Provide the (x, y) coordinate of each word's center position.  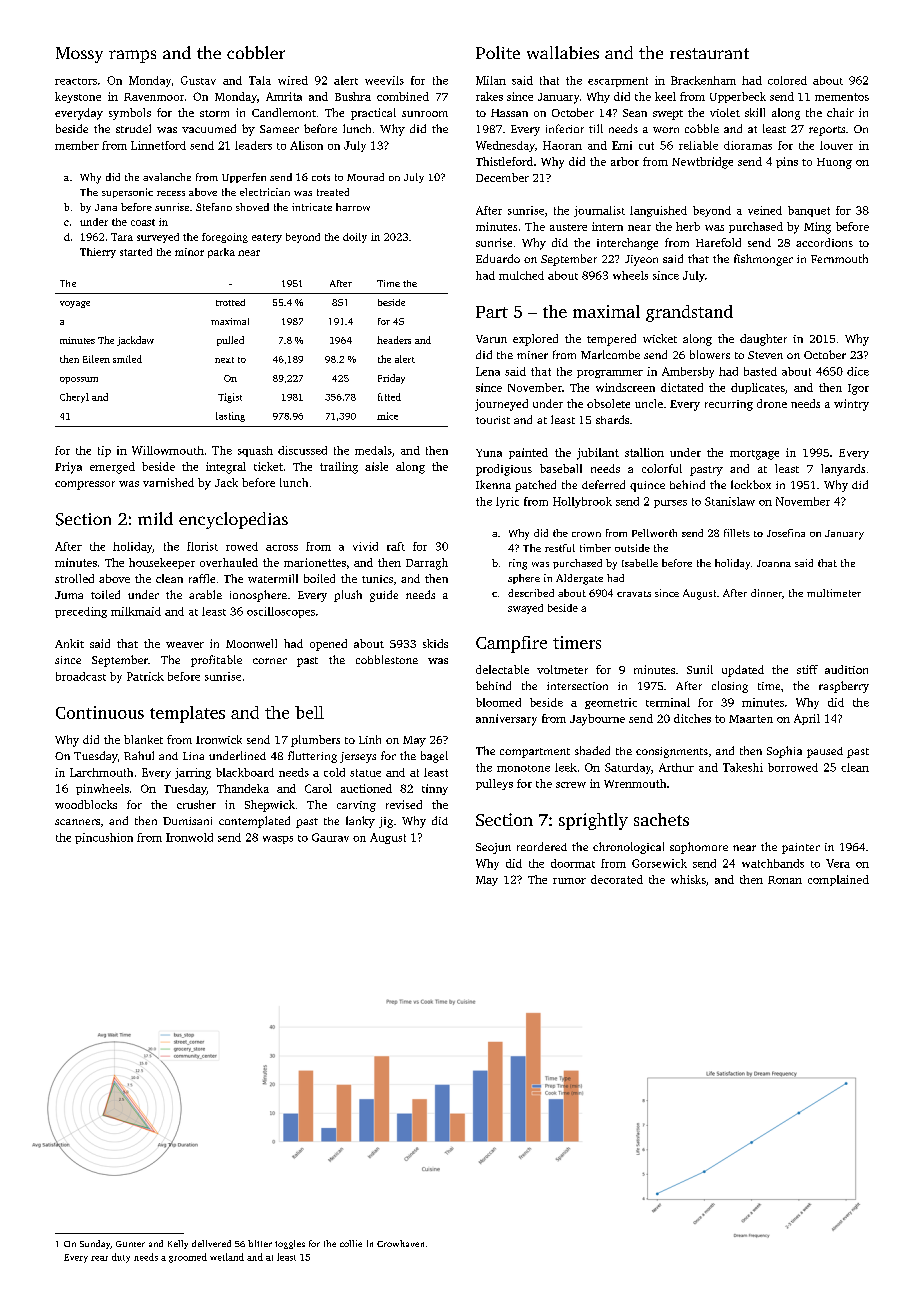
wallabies (563, 52)
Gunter (130, 1244)
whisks (688, 879)
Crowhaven (400, 1243)
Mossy (79, 55)
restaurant (709, 53)
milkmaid (136, 611)
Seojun (493, 848)
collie (351, 1243)
